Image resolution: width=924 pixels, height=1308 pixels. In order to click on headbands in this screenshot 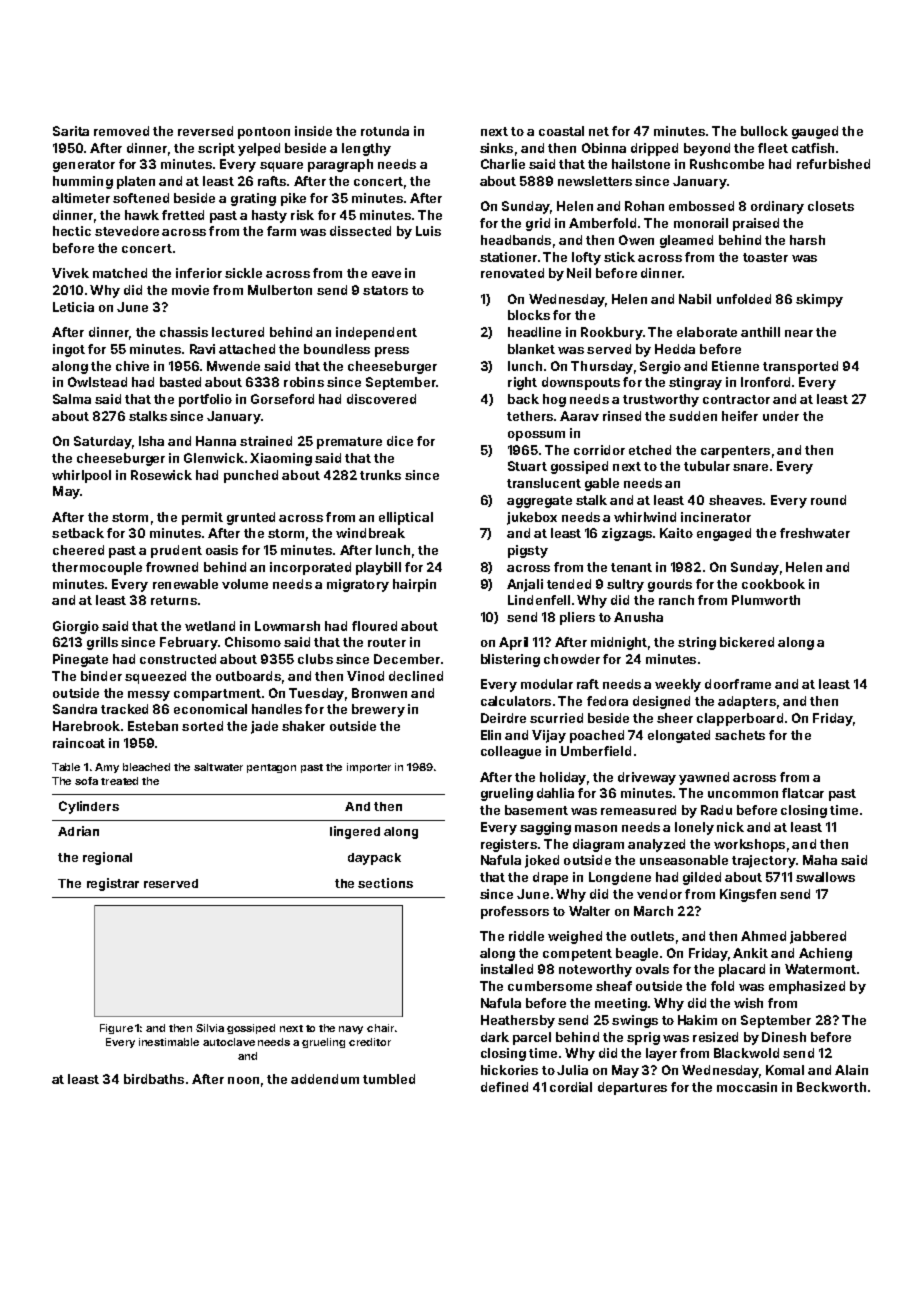, I will do `click(516, 240)`.
